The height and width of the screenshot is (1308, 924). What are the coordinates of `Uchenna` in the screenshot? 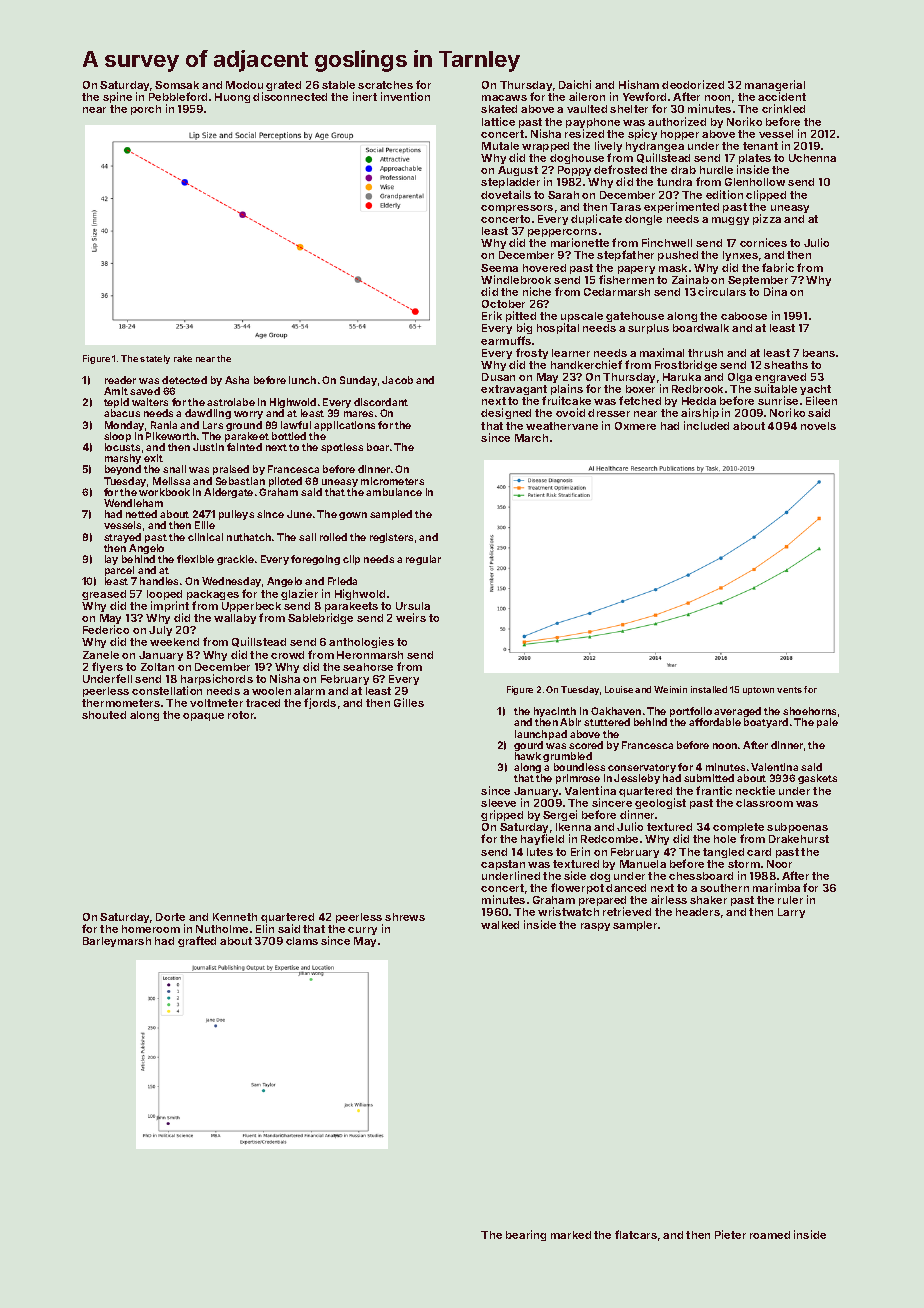 It's located at (812, 158).
